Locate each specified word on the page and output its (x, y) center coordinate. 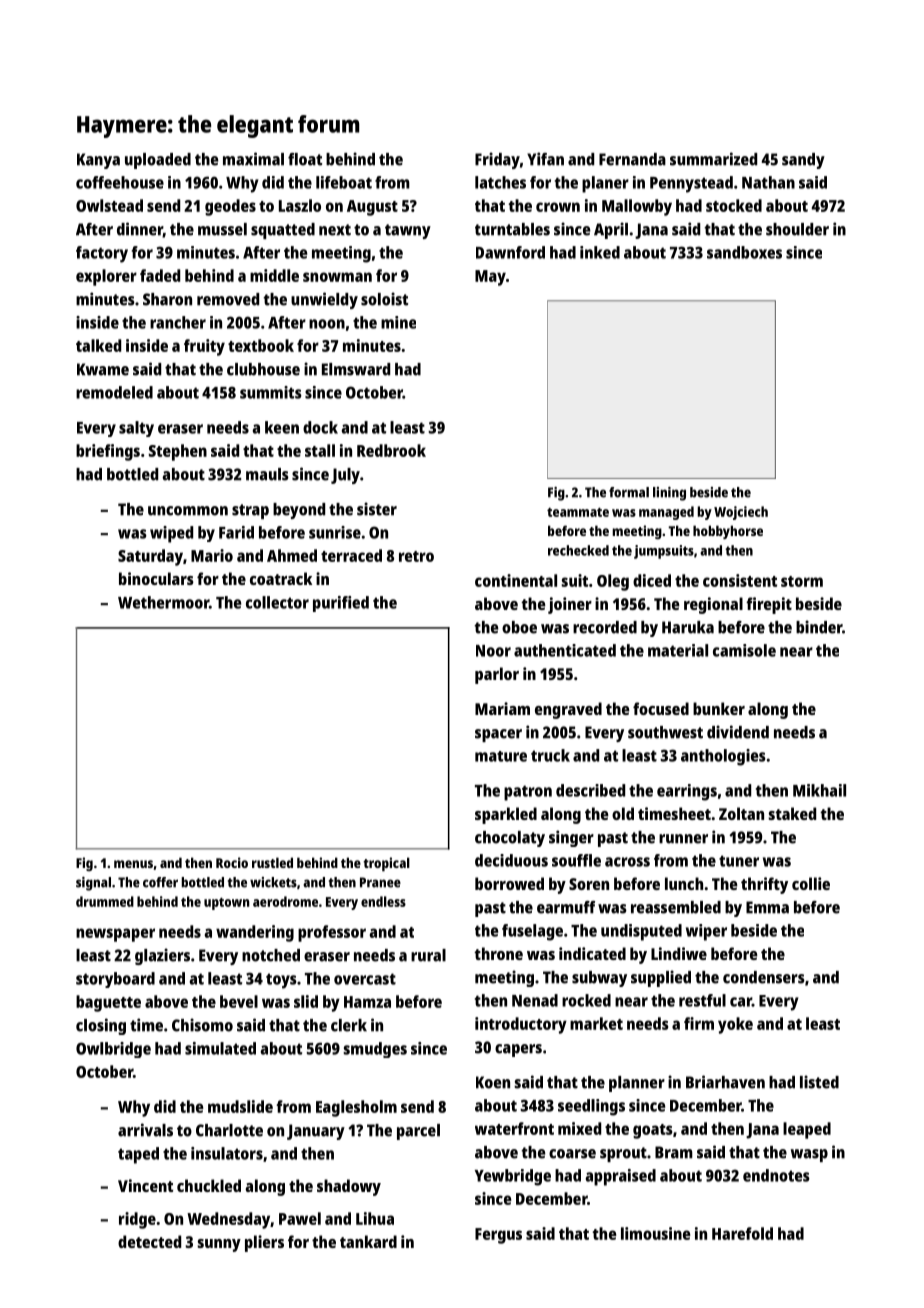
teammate (578, 512)
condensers (764, 977)
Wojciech (741, 513)
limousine (656, 1233)
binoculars (156, 578)
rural (428, 955)
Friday (497, 160)
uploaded (158, 161)
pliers (264, 1243)
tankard (368, 1241)
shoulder (797, 229)
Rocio (232, 862)
